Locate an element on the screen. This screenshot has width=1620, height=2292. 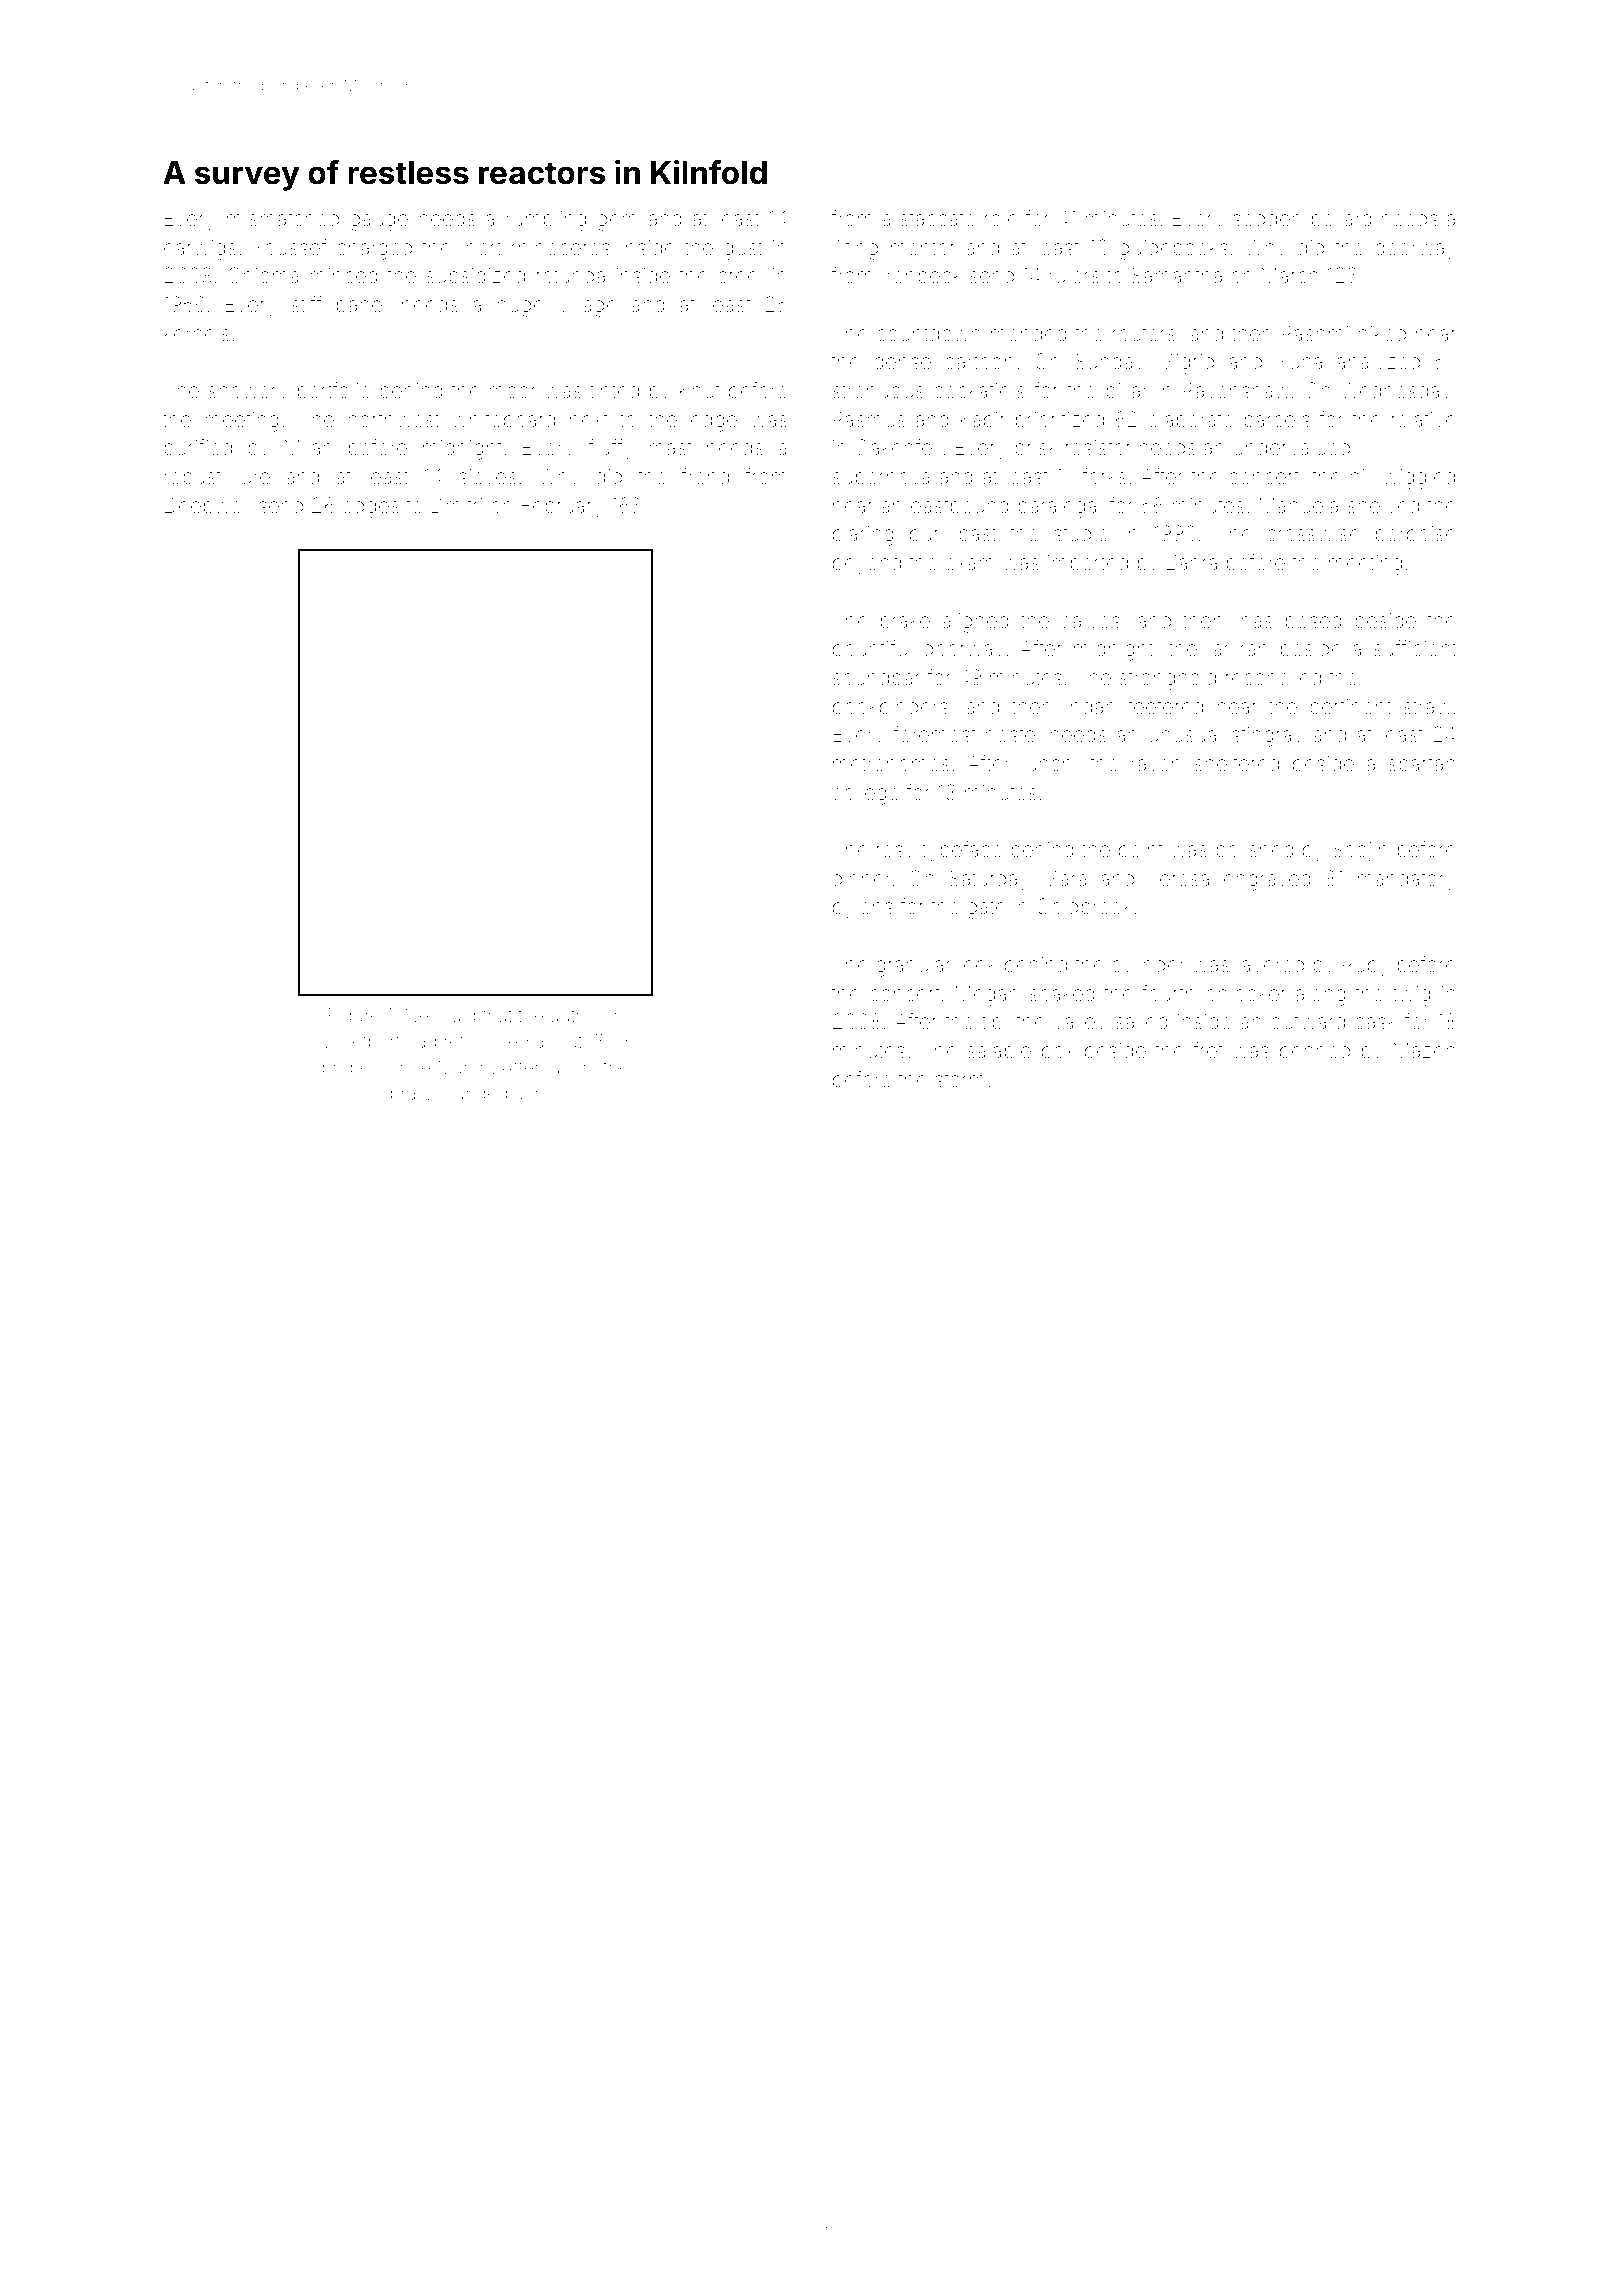
Deepwell is located at coordinates (207, 507).
